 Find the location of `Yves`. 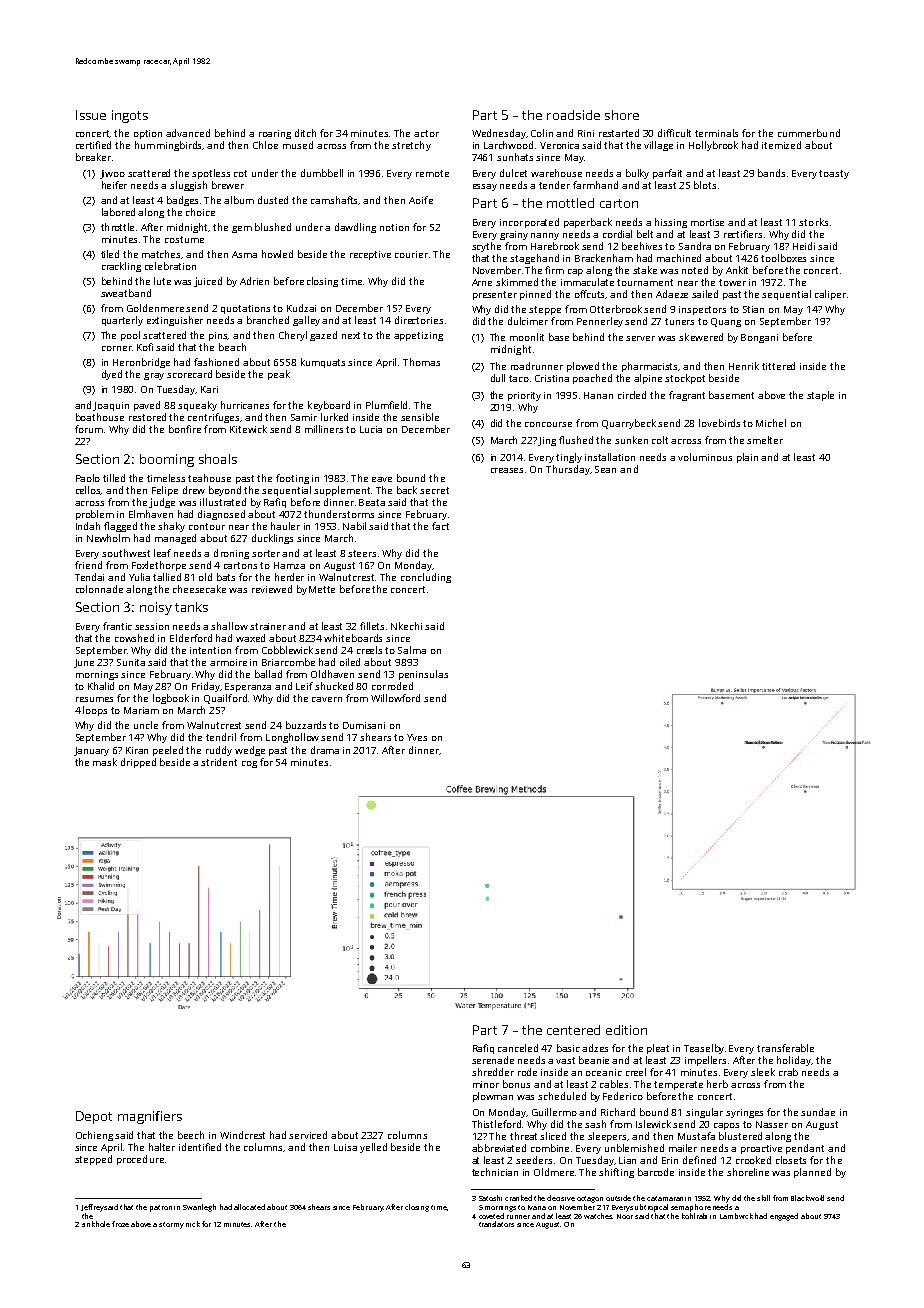

Yves is located at coordinates (417, 737).
